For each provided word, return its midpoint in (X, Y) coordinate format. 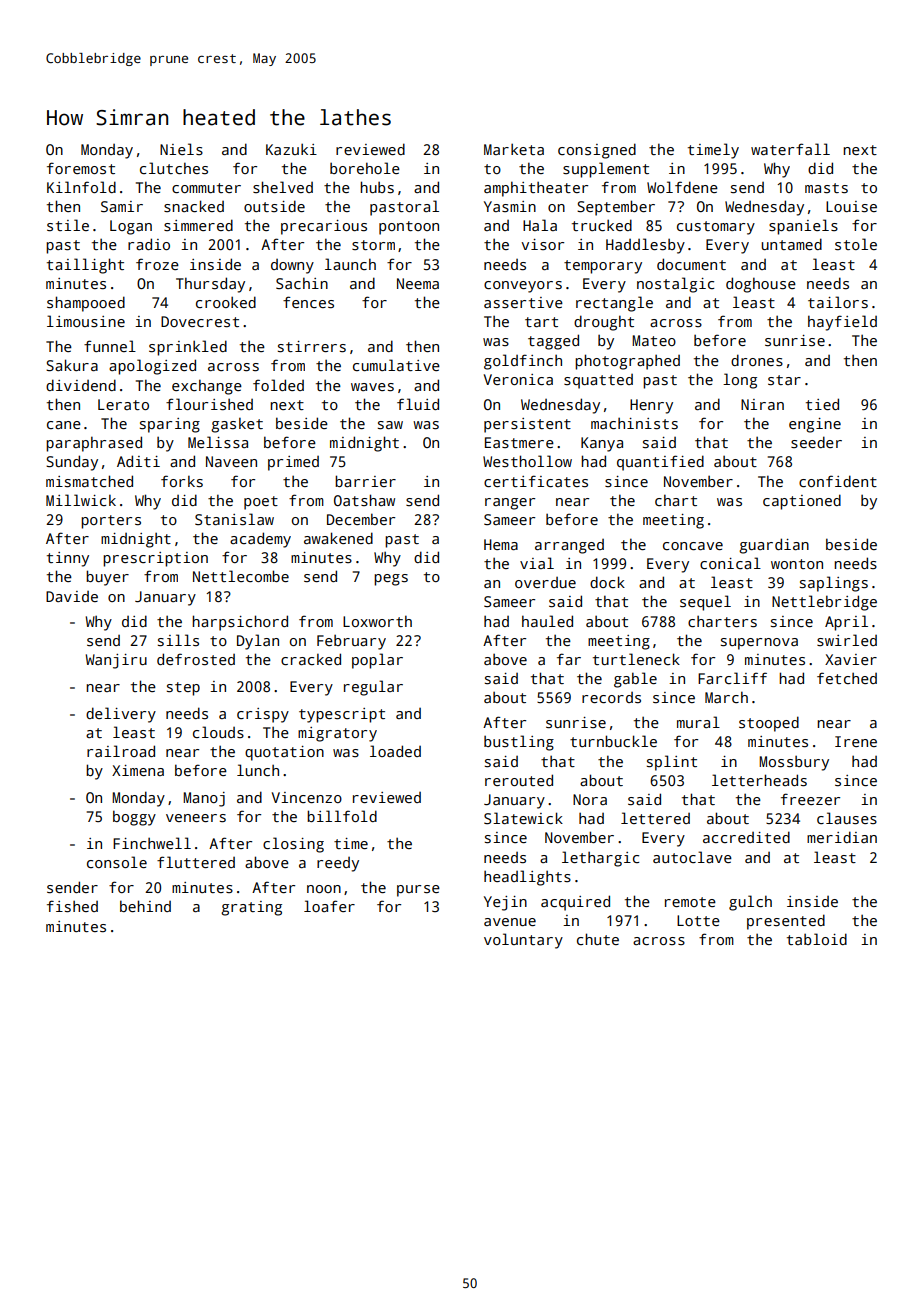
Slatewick (523, 818)
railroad (121, 751)
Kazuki (291, 149)
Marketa (514, 149)
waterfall (790, 149)
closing (293, 845)
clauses (847, 818)
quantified (660, 463)
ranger (510, 504)
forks (182, 481)
